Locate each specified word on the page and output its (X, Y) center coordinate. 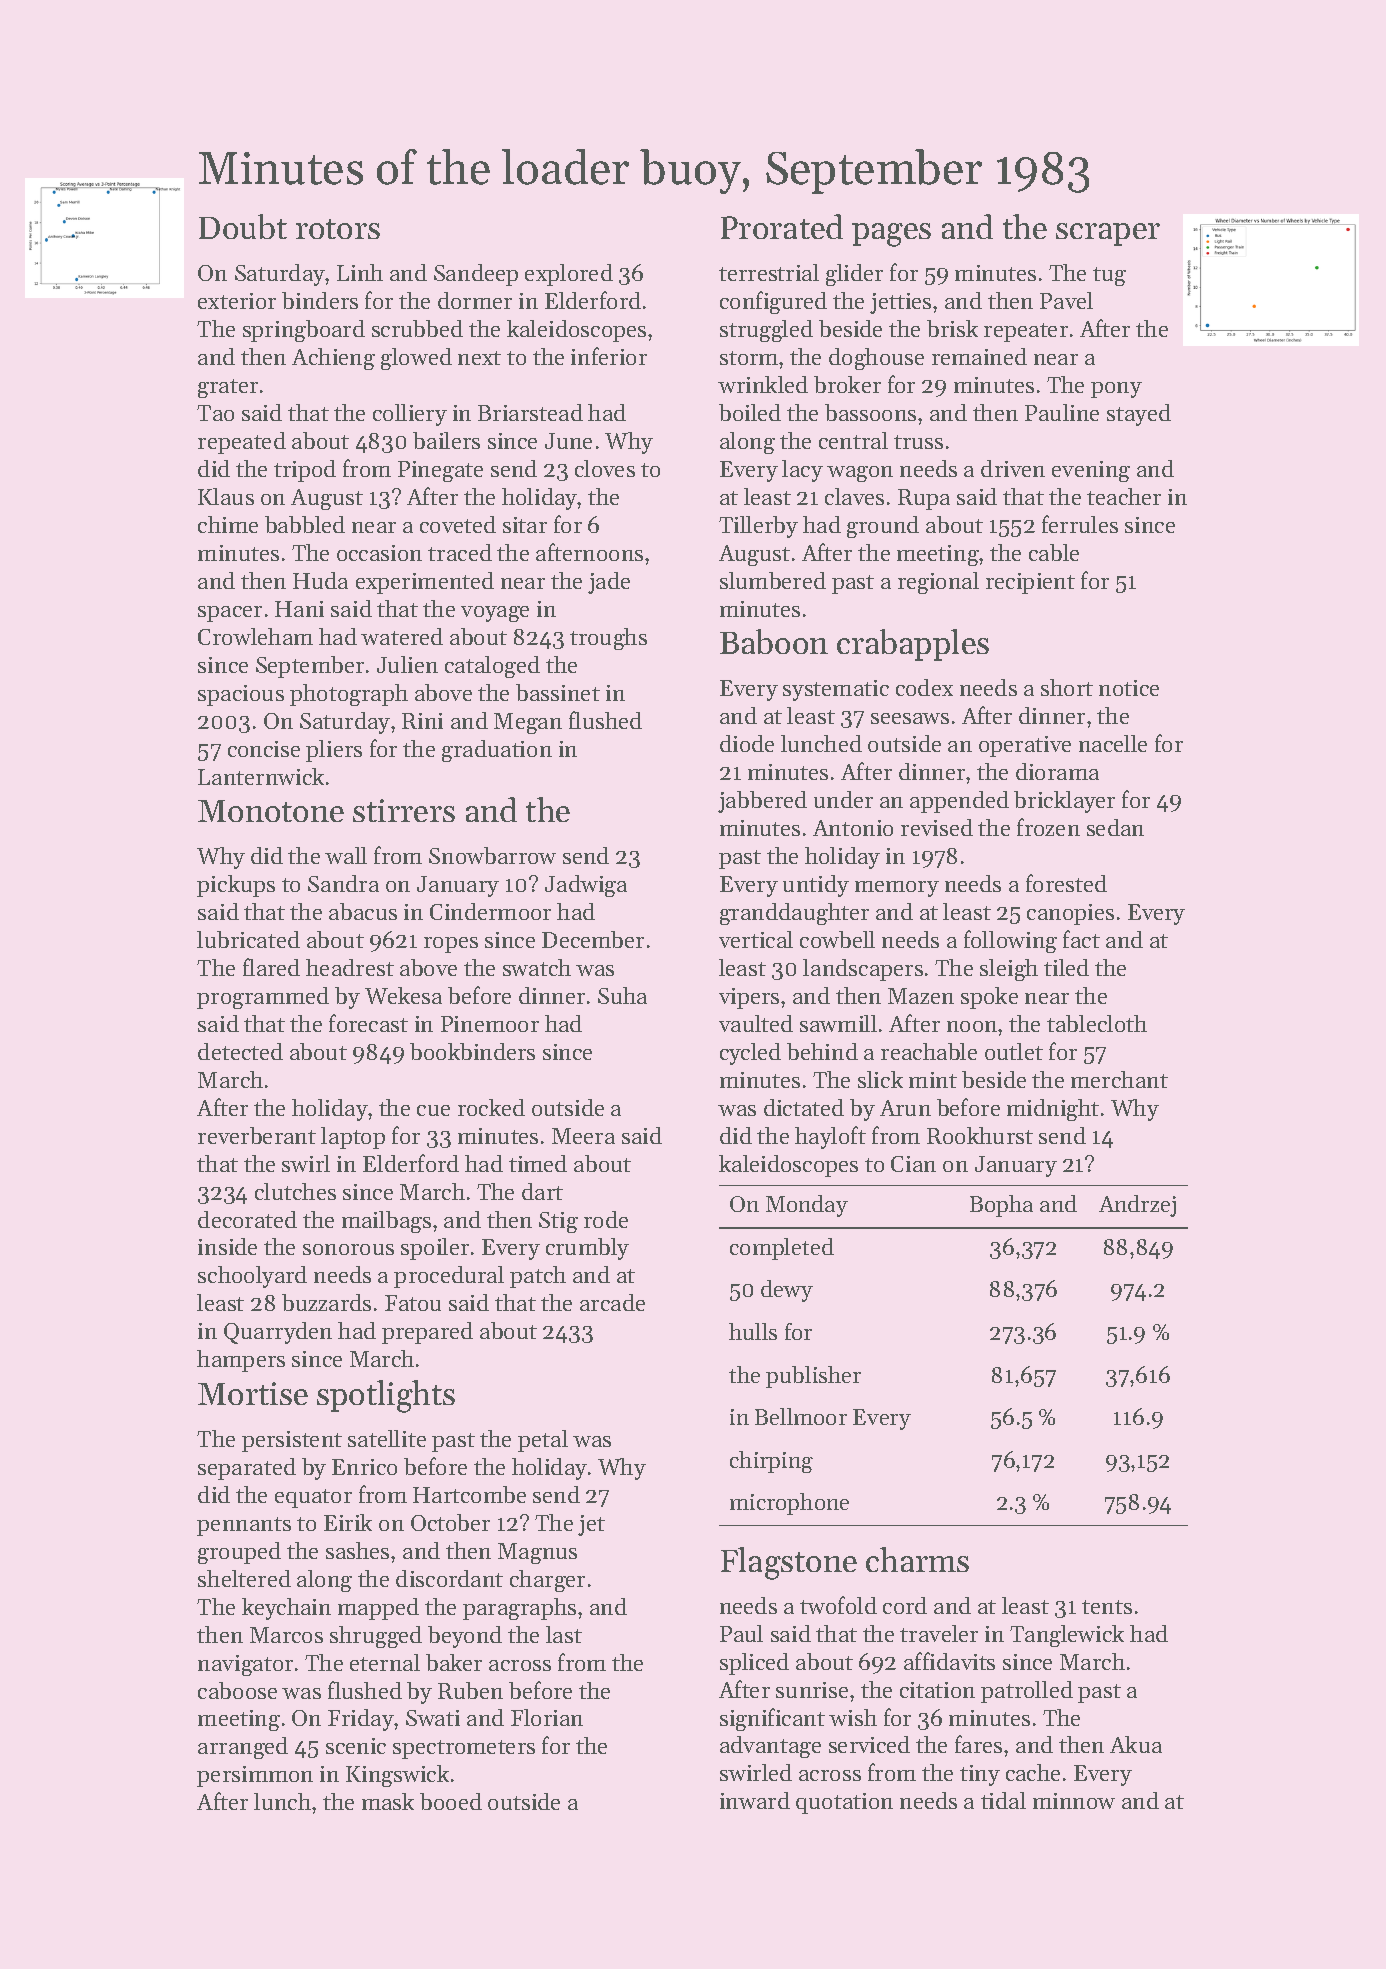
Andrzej (1137, 1206)
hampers (241, 1361)
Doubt (243, 226)
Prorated (782, 226)
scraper (1108, 234)
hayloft (830, 1137)
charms (917, 1559)
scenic (356, 1746)
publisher (813, 1377)
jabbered (762, 802)
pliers (334, 751)
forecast (368, 1023)
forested (1066, 883)
